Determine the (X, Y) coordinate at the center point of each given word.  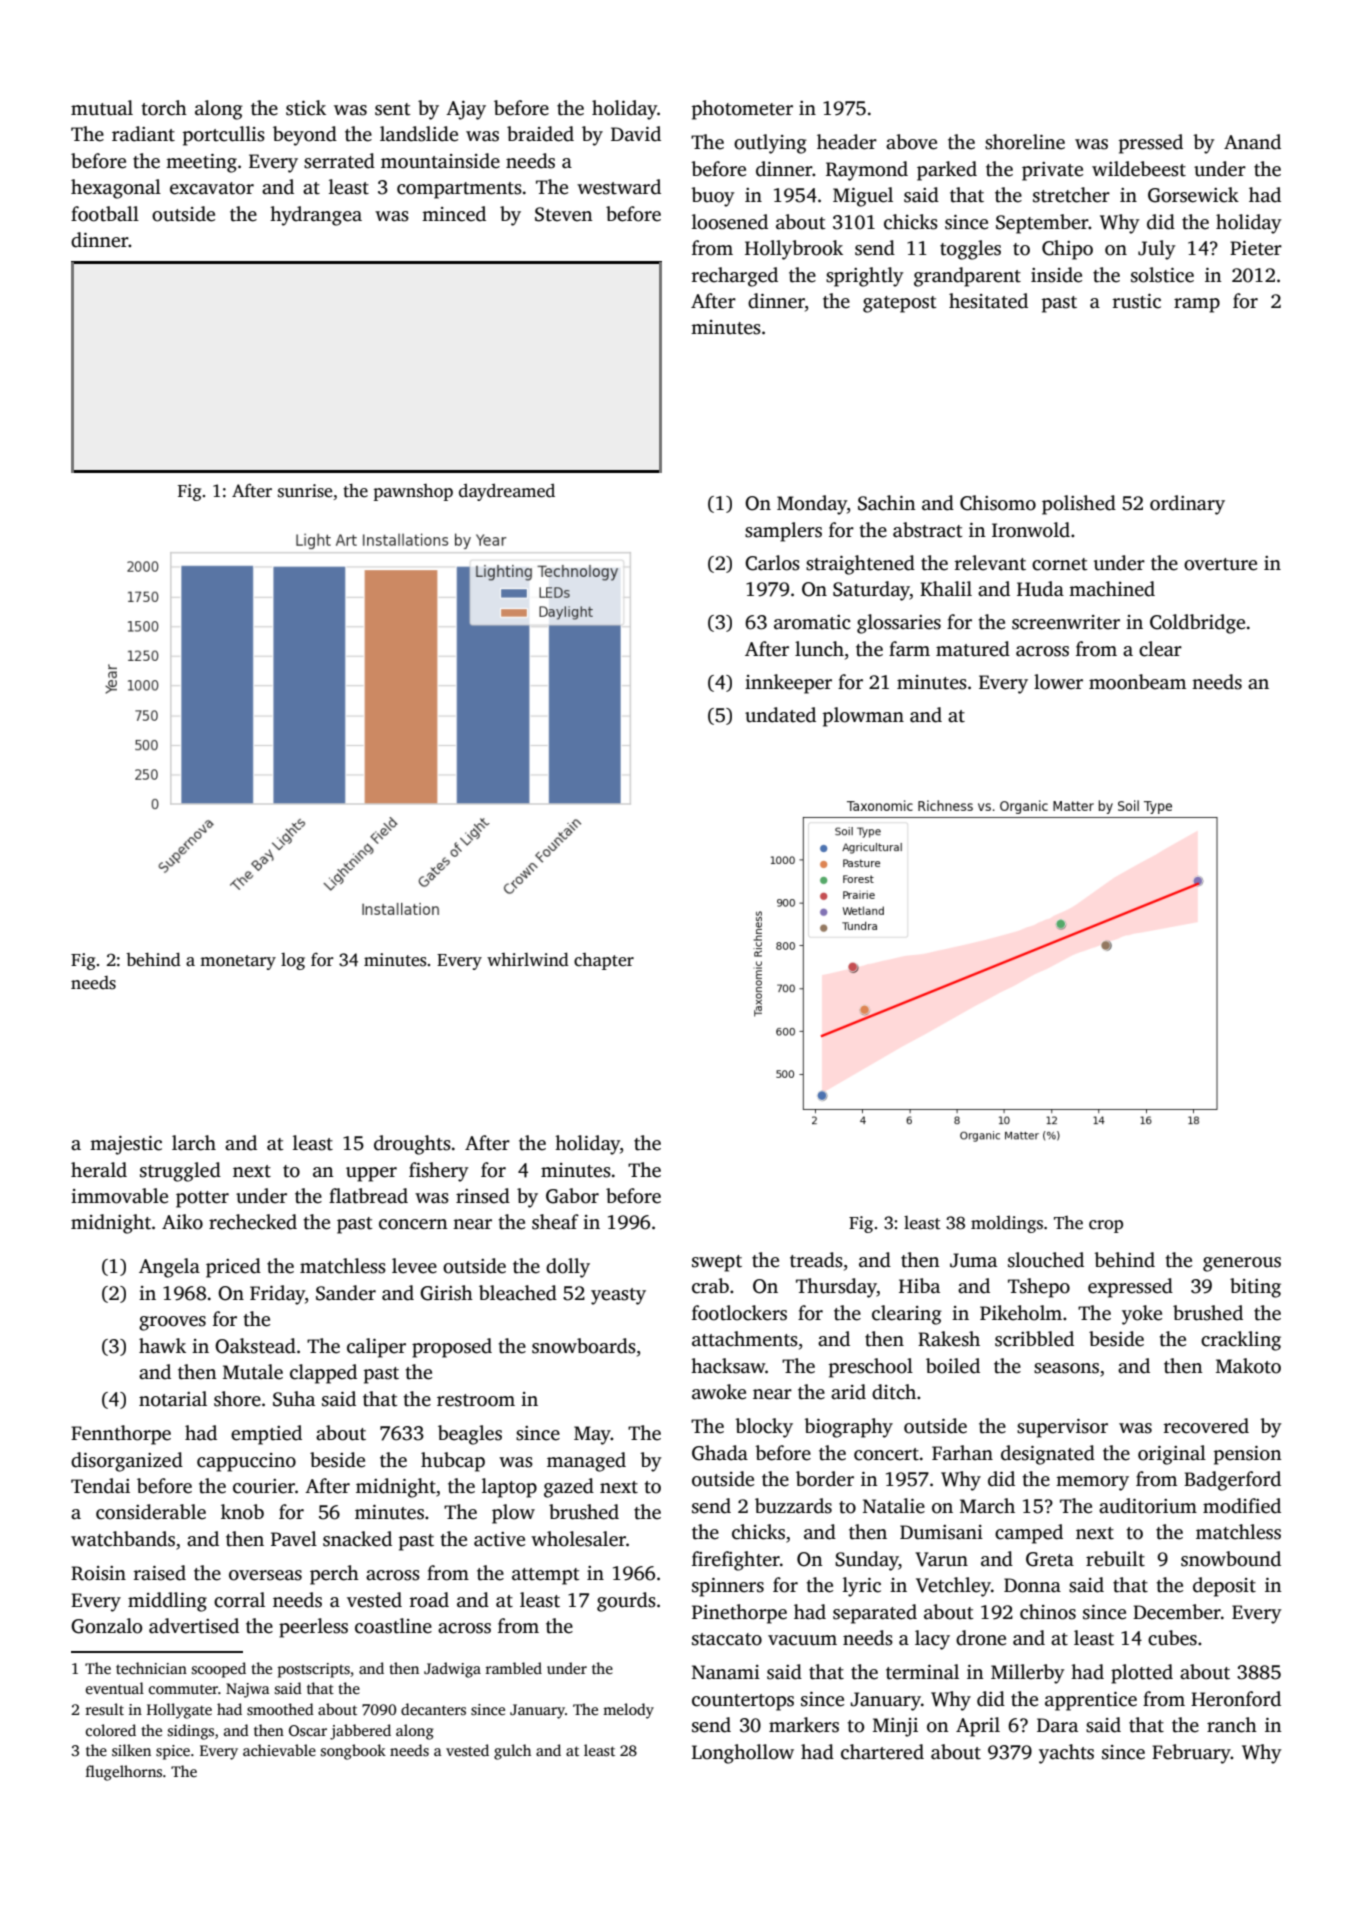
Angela (169, 1268)
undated (780, 715)
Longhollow (743, 1754)
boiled (953, 1366)
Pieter (1256, 248)
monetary (238, 962)
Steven (564, 214)
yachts (1066, 1754)
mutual (102, 108)
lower (1058, 682)
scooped (219, 1670)
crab (710, 1286)
